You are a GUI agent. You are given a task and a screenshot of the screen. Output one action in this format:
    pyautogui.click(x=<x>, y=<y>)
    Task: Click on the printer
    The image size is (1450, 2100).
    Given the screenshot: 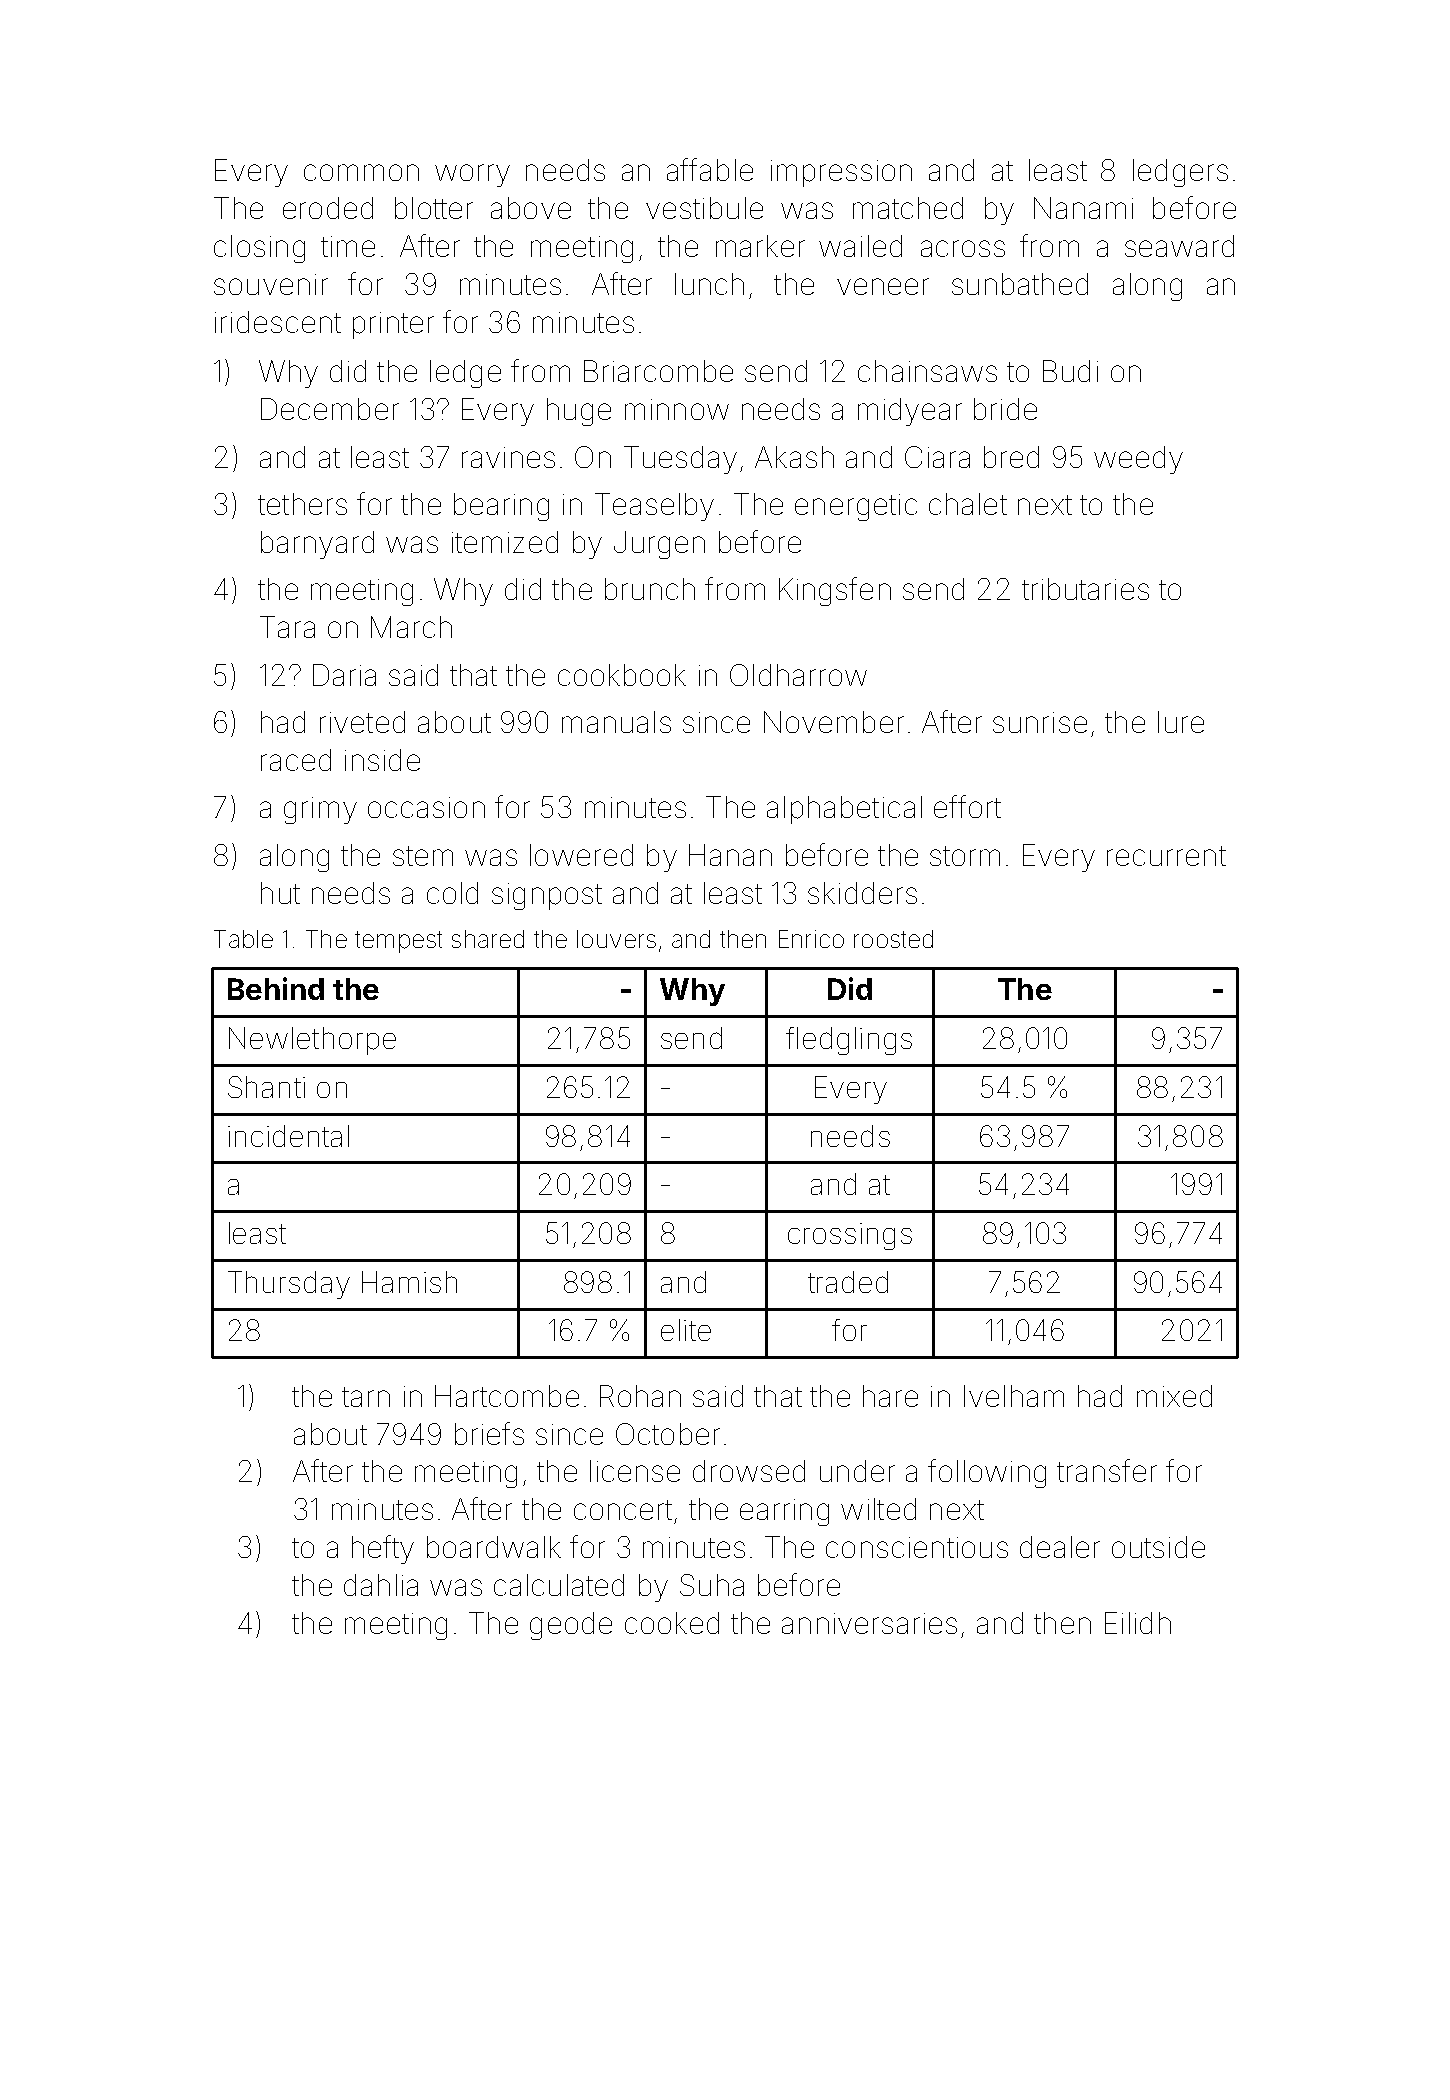 What is the action you would take?
    pyautogui.click(x=393, y=325)
